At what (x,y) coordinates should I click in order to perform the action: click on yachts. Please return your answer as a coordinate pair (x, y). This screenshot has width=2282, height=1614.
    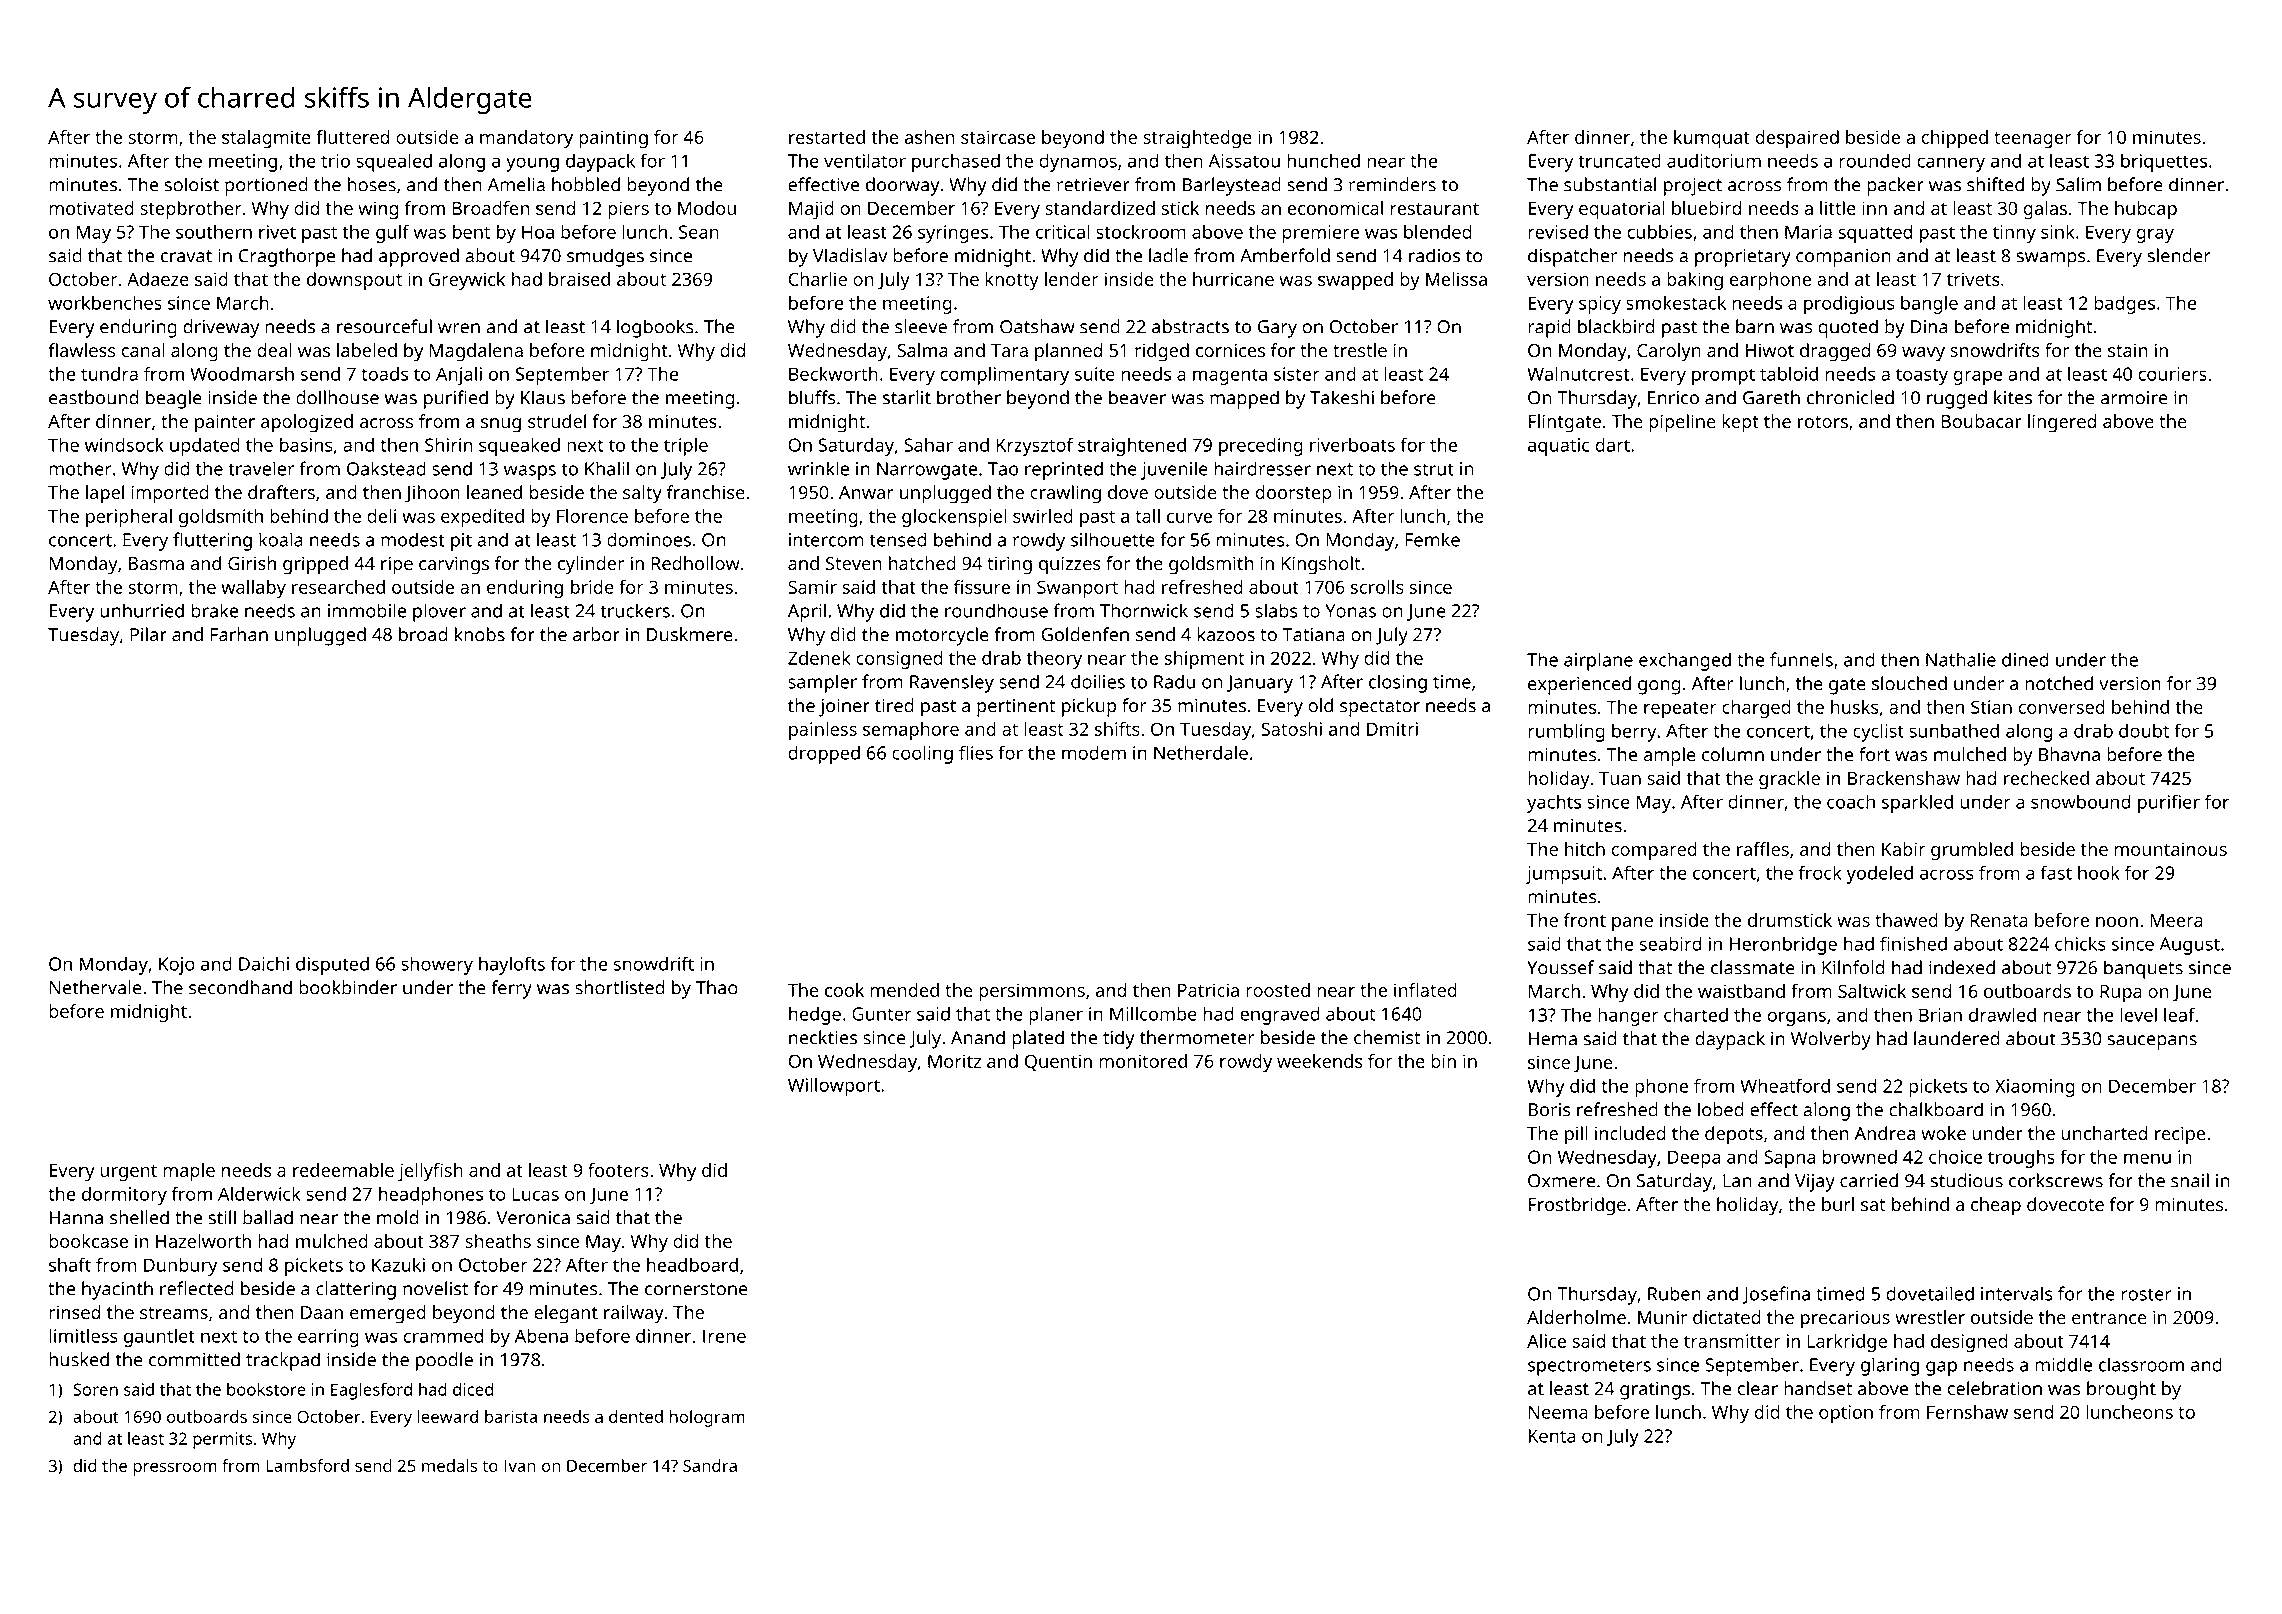
    Looking at the image, I should click on (1554, 803).
